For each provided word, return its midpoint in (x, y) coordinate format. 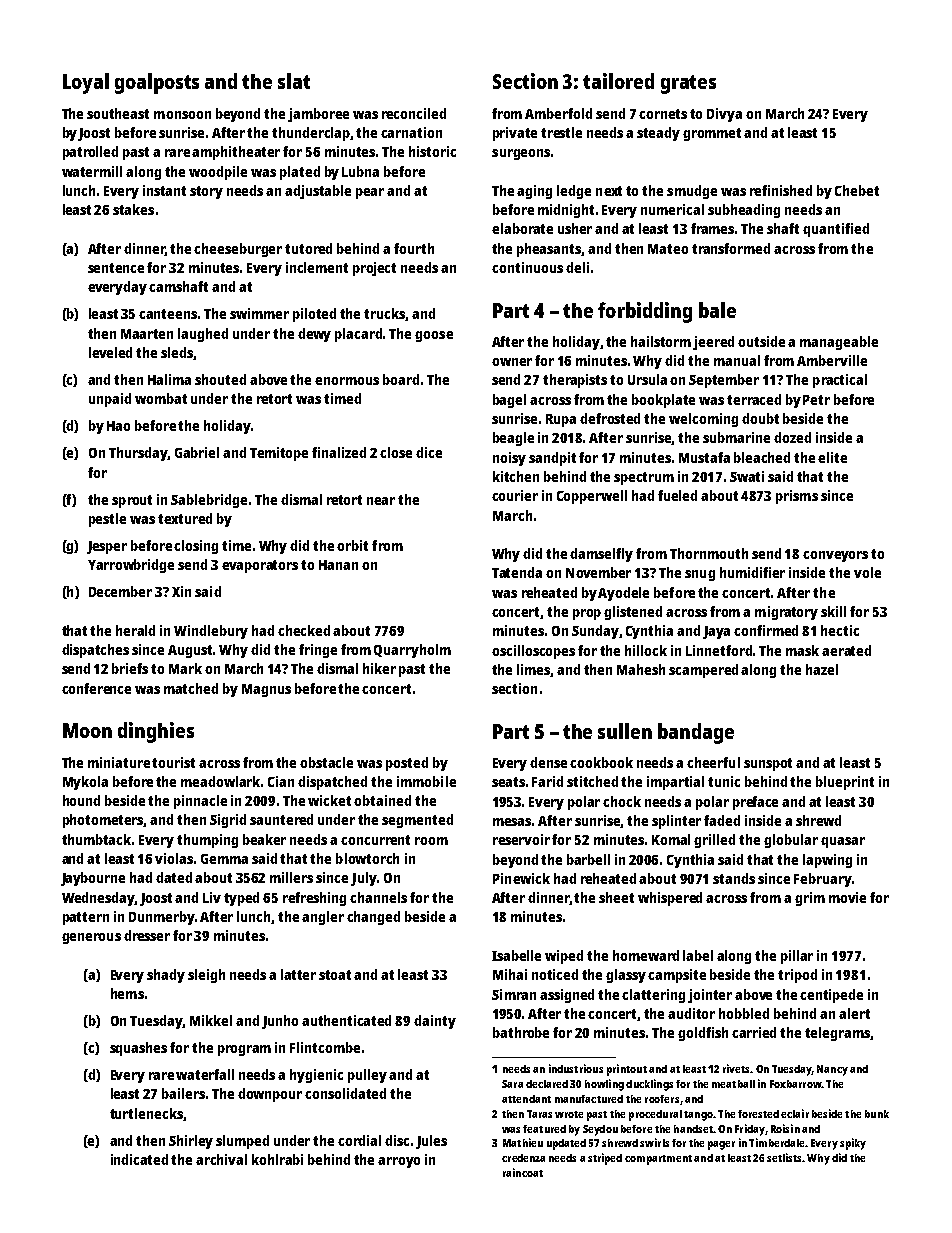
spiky (853, 1144)
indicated (139, 1159)
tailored (618, 81)
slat (294, 81)
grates (688, 84)
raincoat (523, 1172)
